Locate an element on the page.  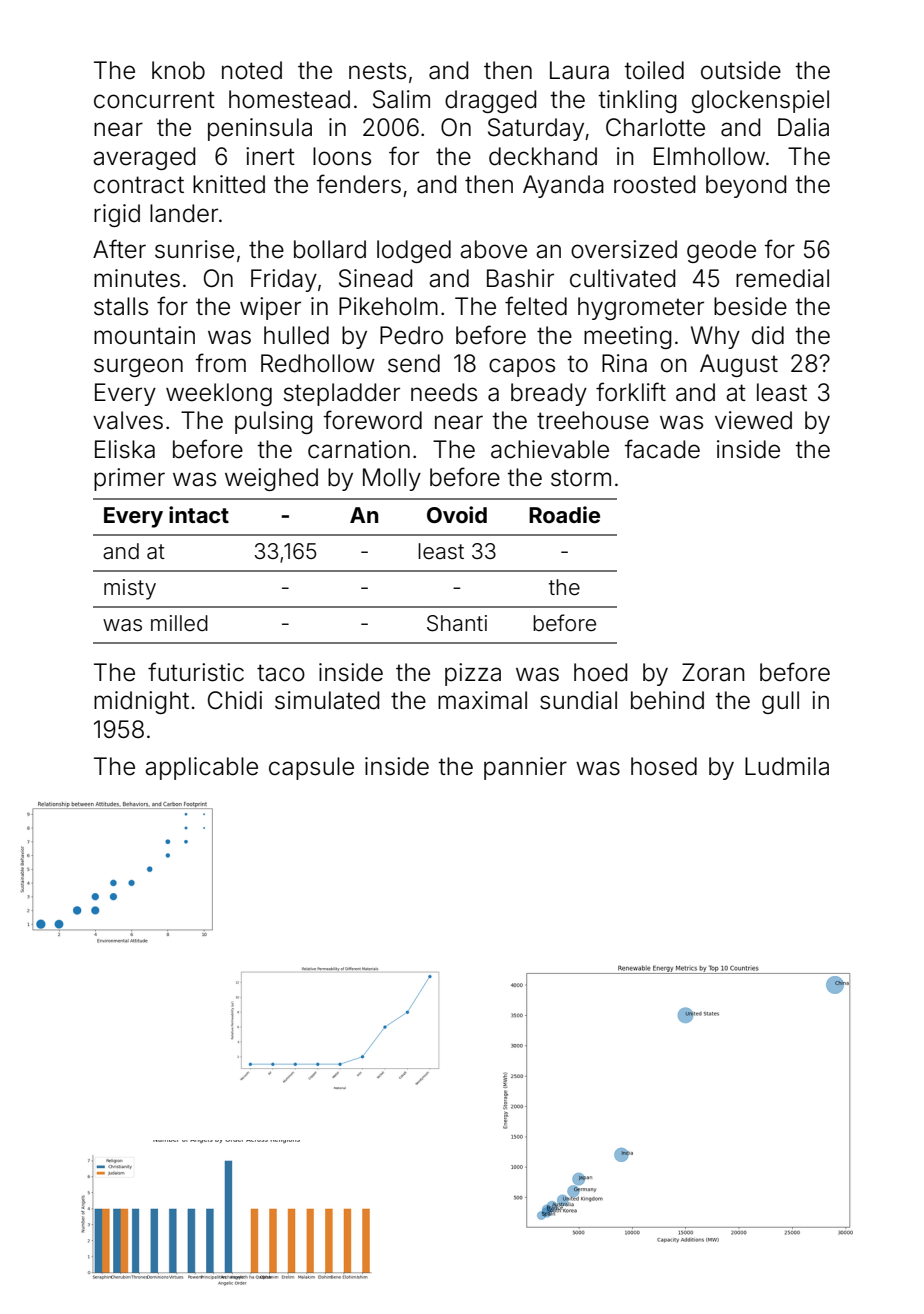
applicable is located at coordinates (201, 768).
